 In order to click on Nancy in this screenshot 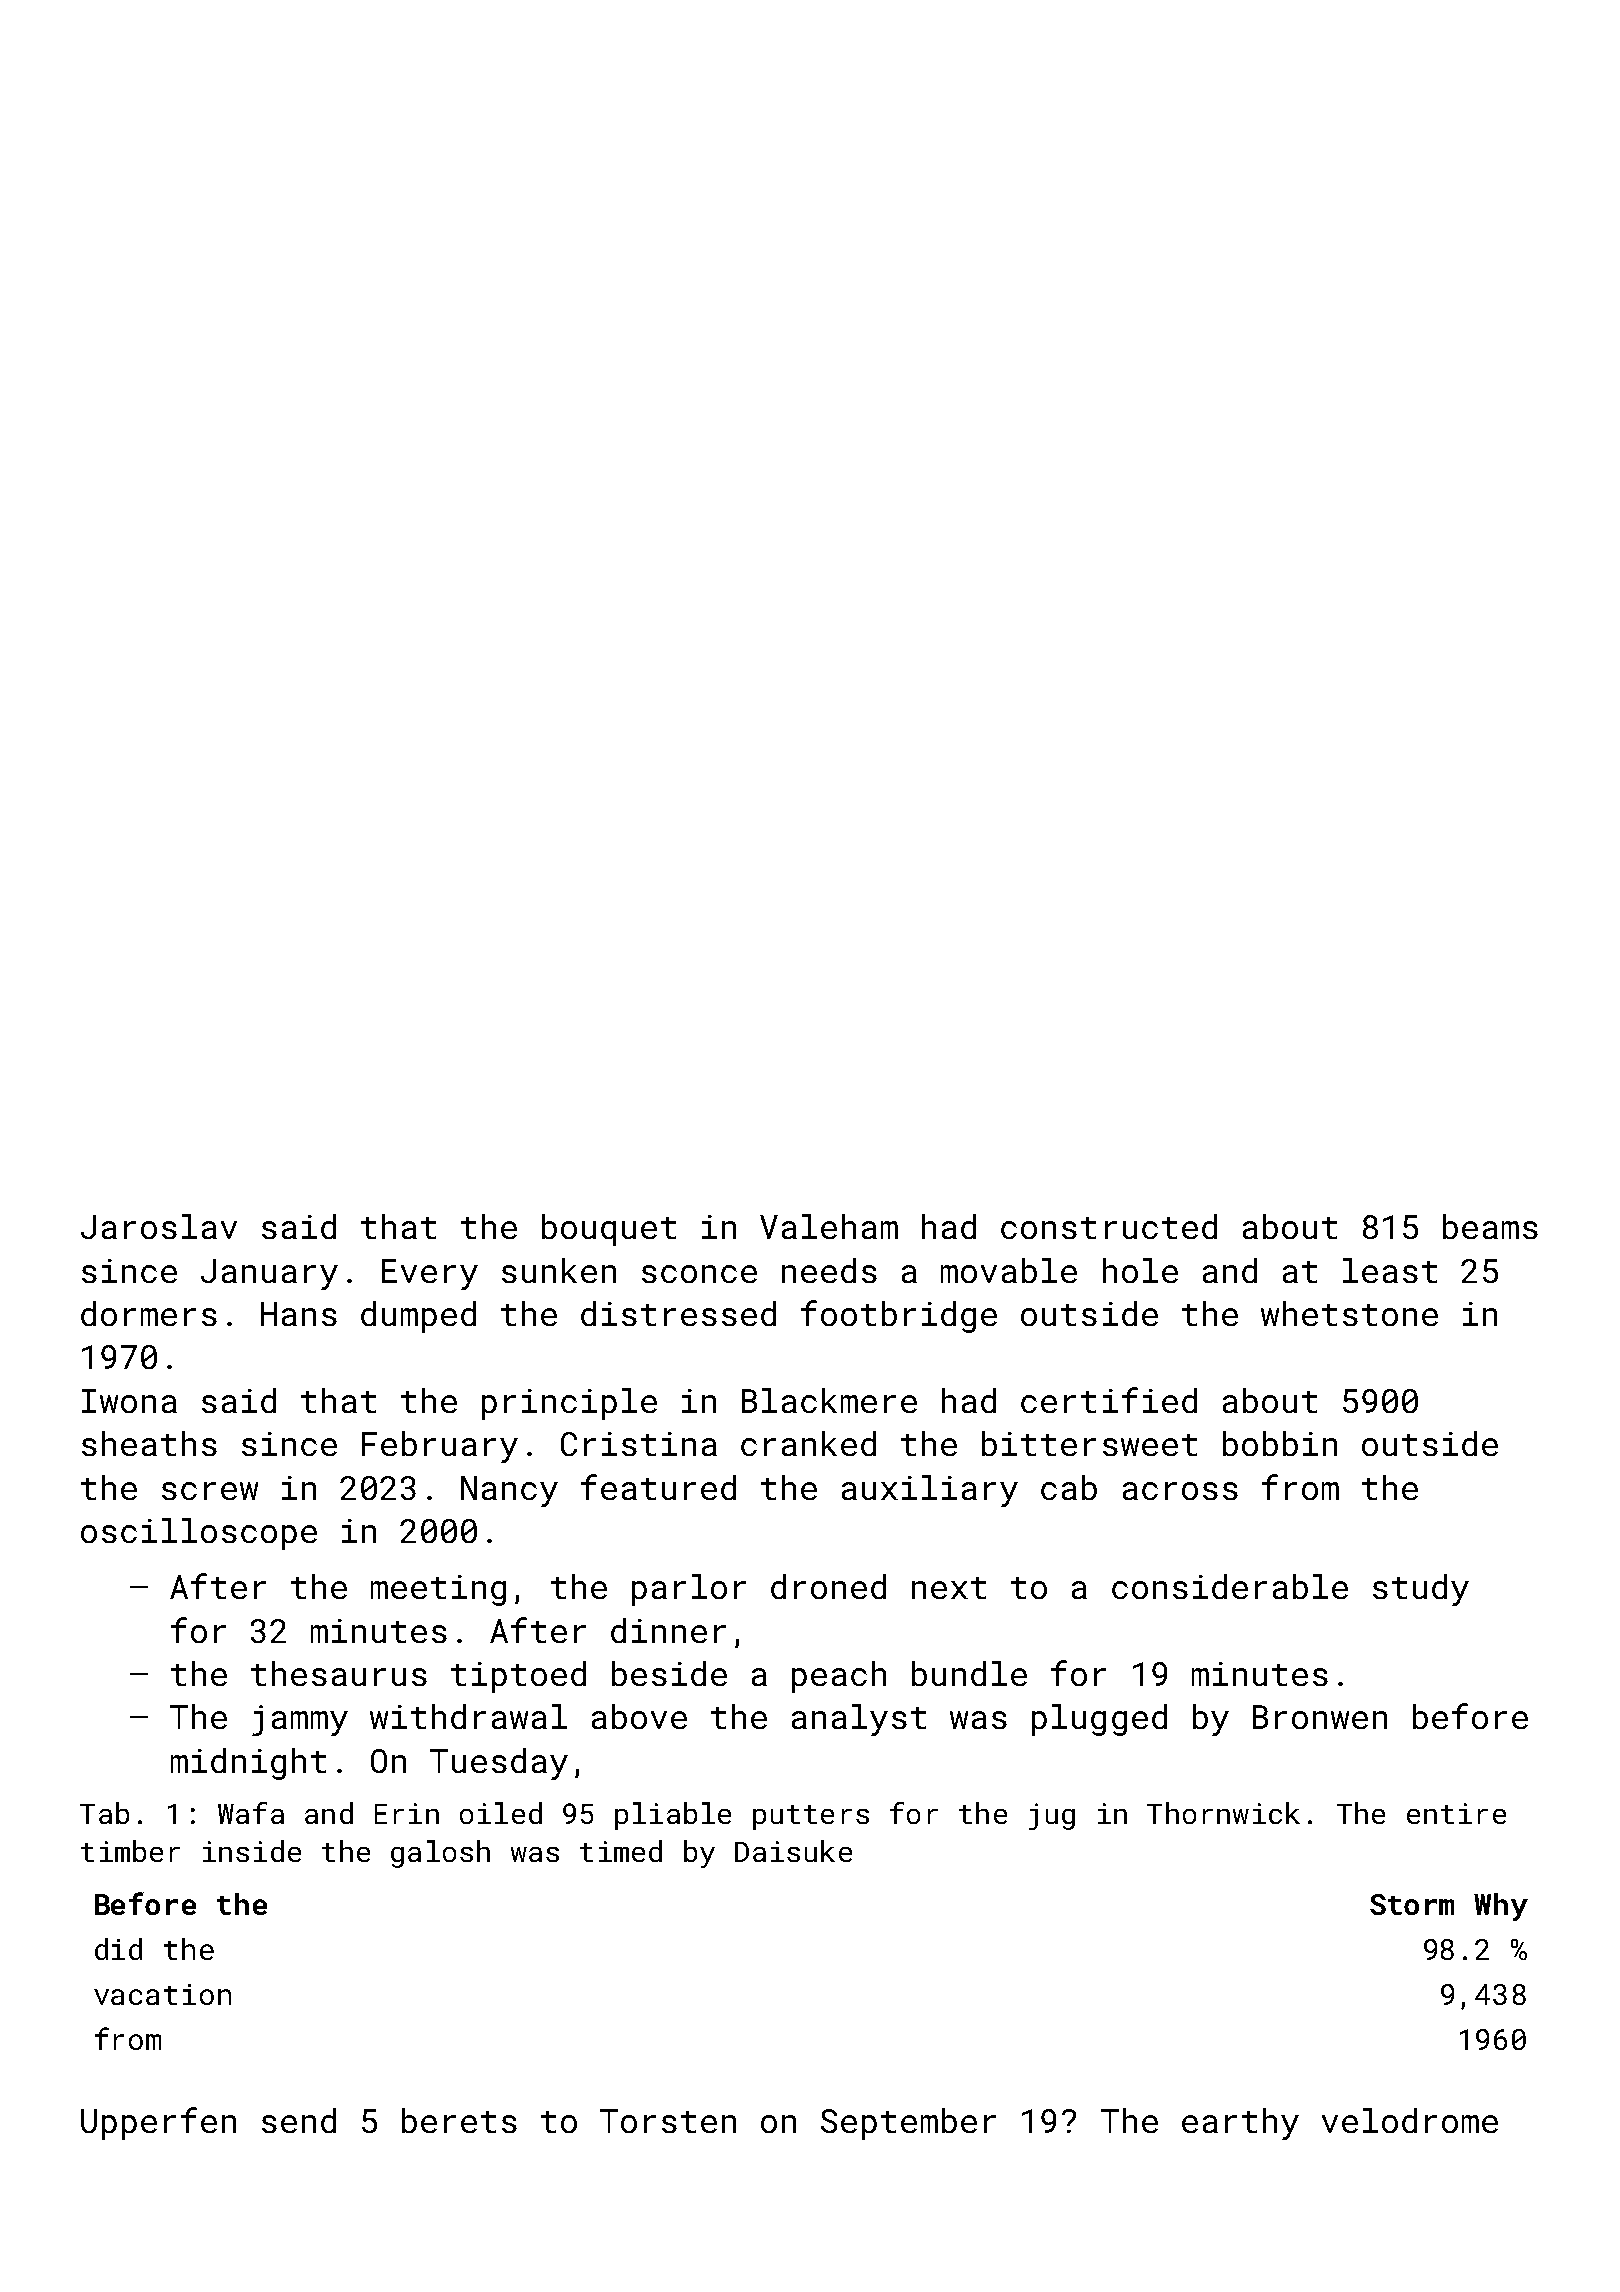, I will do `click(509, 1491)`.
